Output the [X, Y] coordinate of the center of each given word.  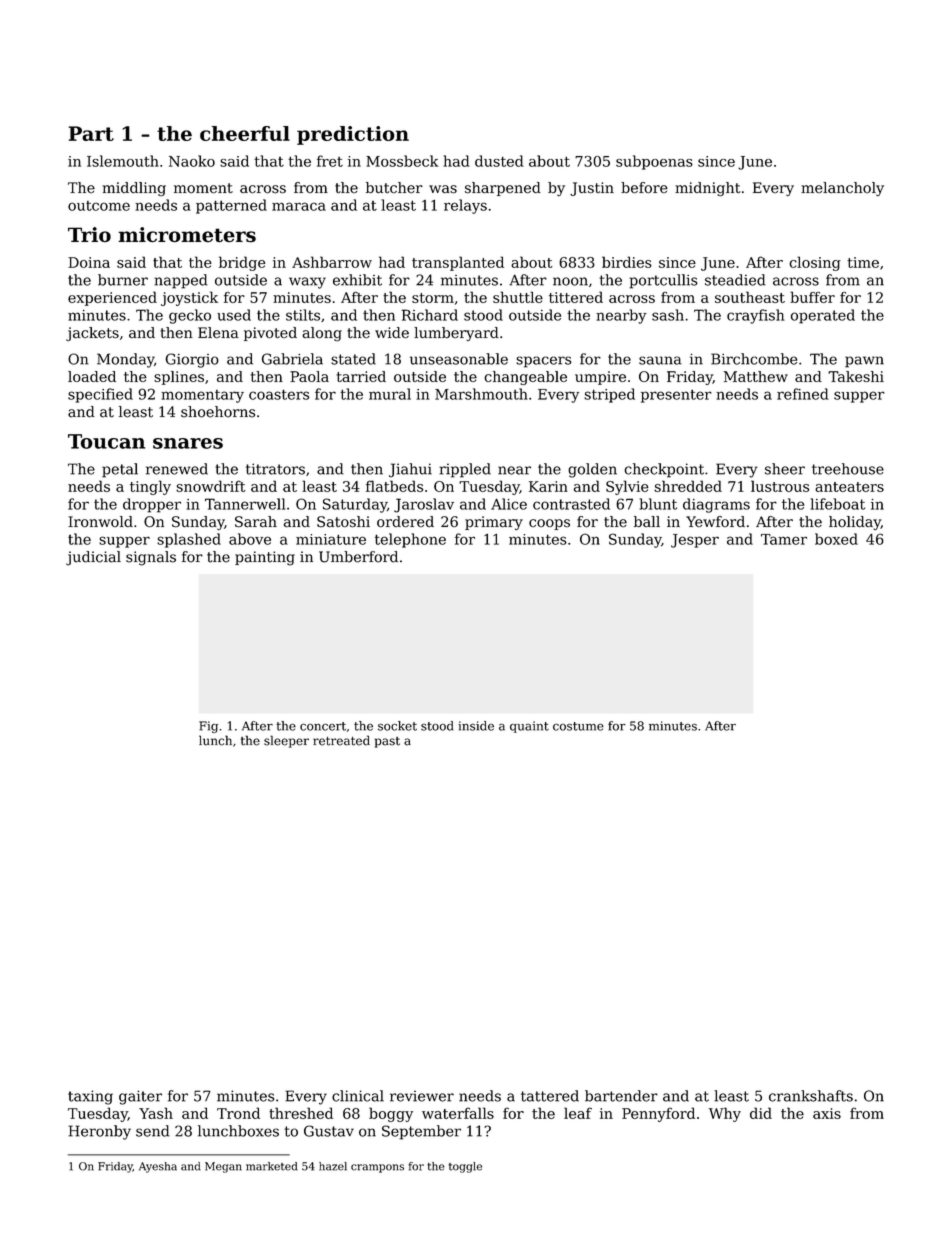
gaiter [140, 1097]
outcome [99, 206]
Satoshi [343, 522]
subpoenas [654, 162]
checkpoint [664, 470]
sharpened [503, 189]
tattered [550, 1096]
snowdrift [211, 486]
